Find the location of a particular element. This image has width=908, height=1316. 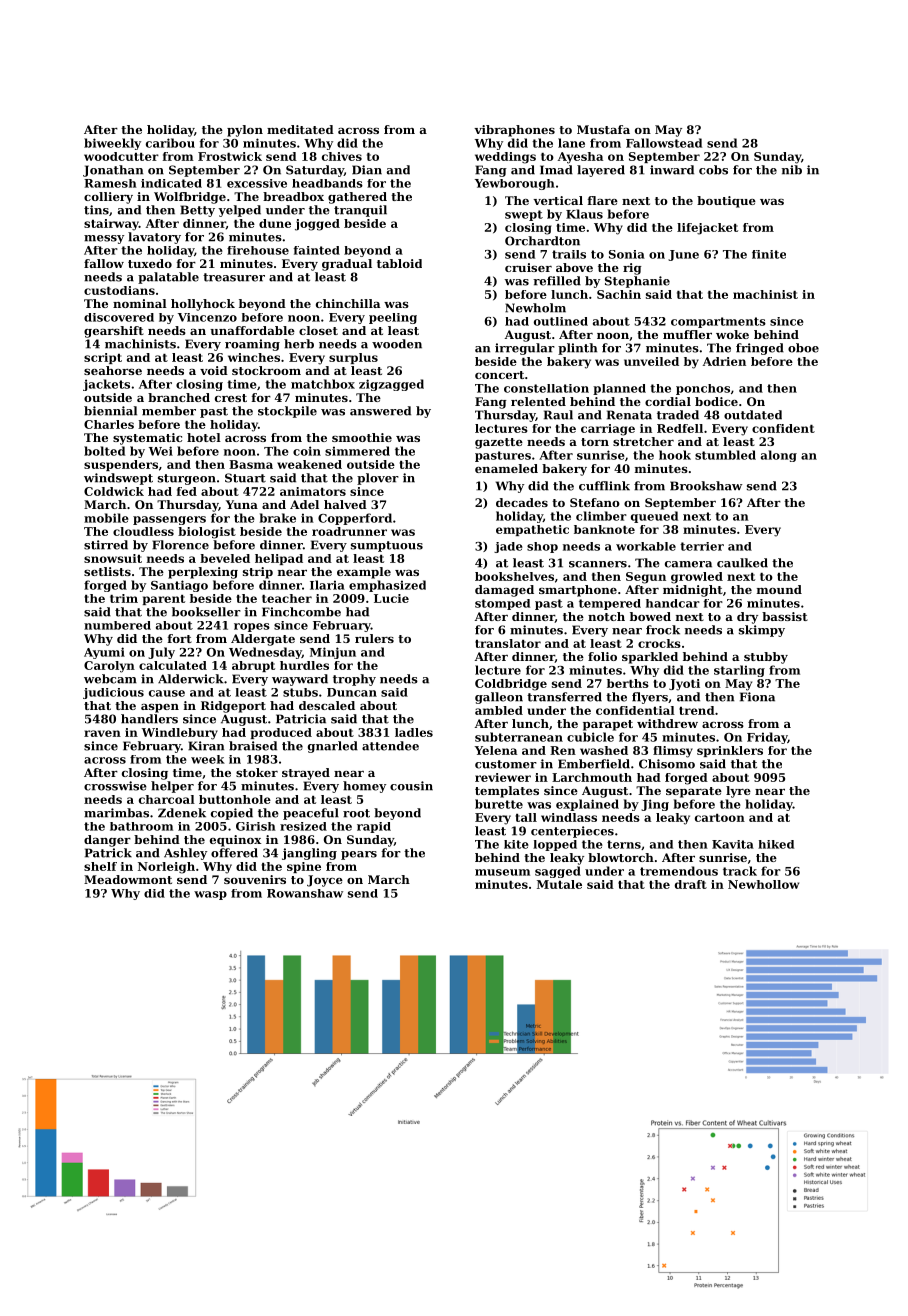

constellation is located at coordinates (546, 388).
